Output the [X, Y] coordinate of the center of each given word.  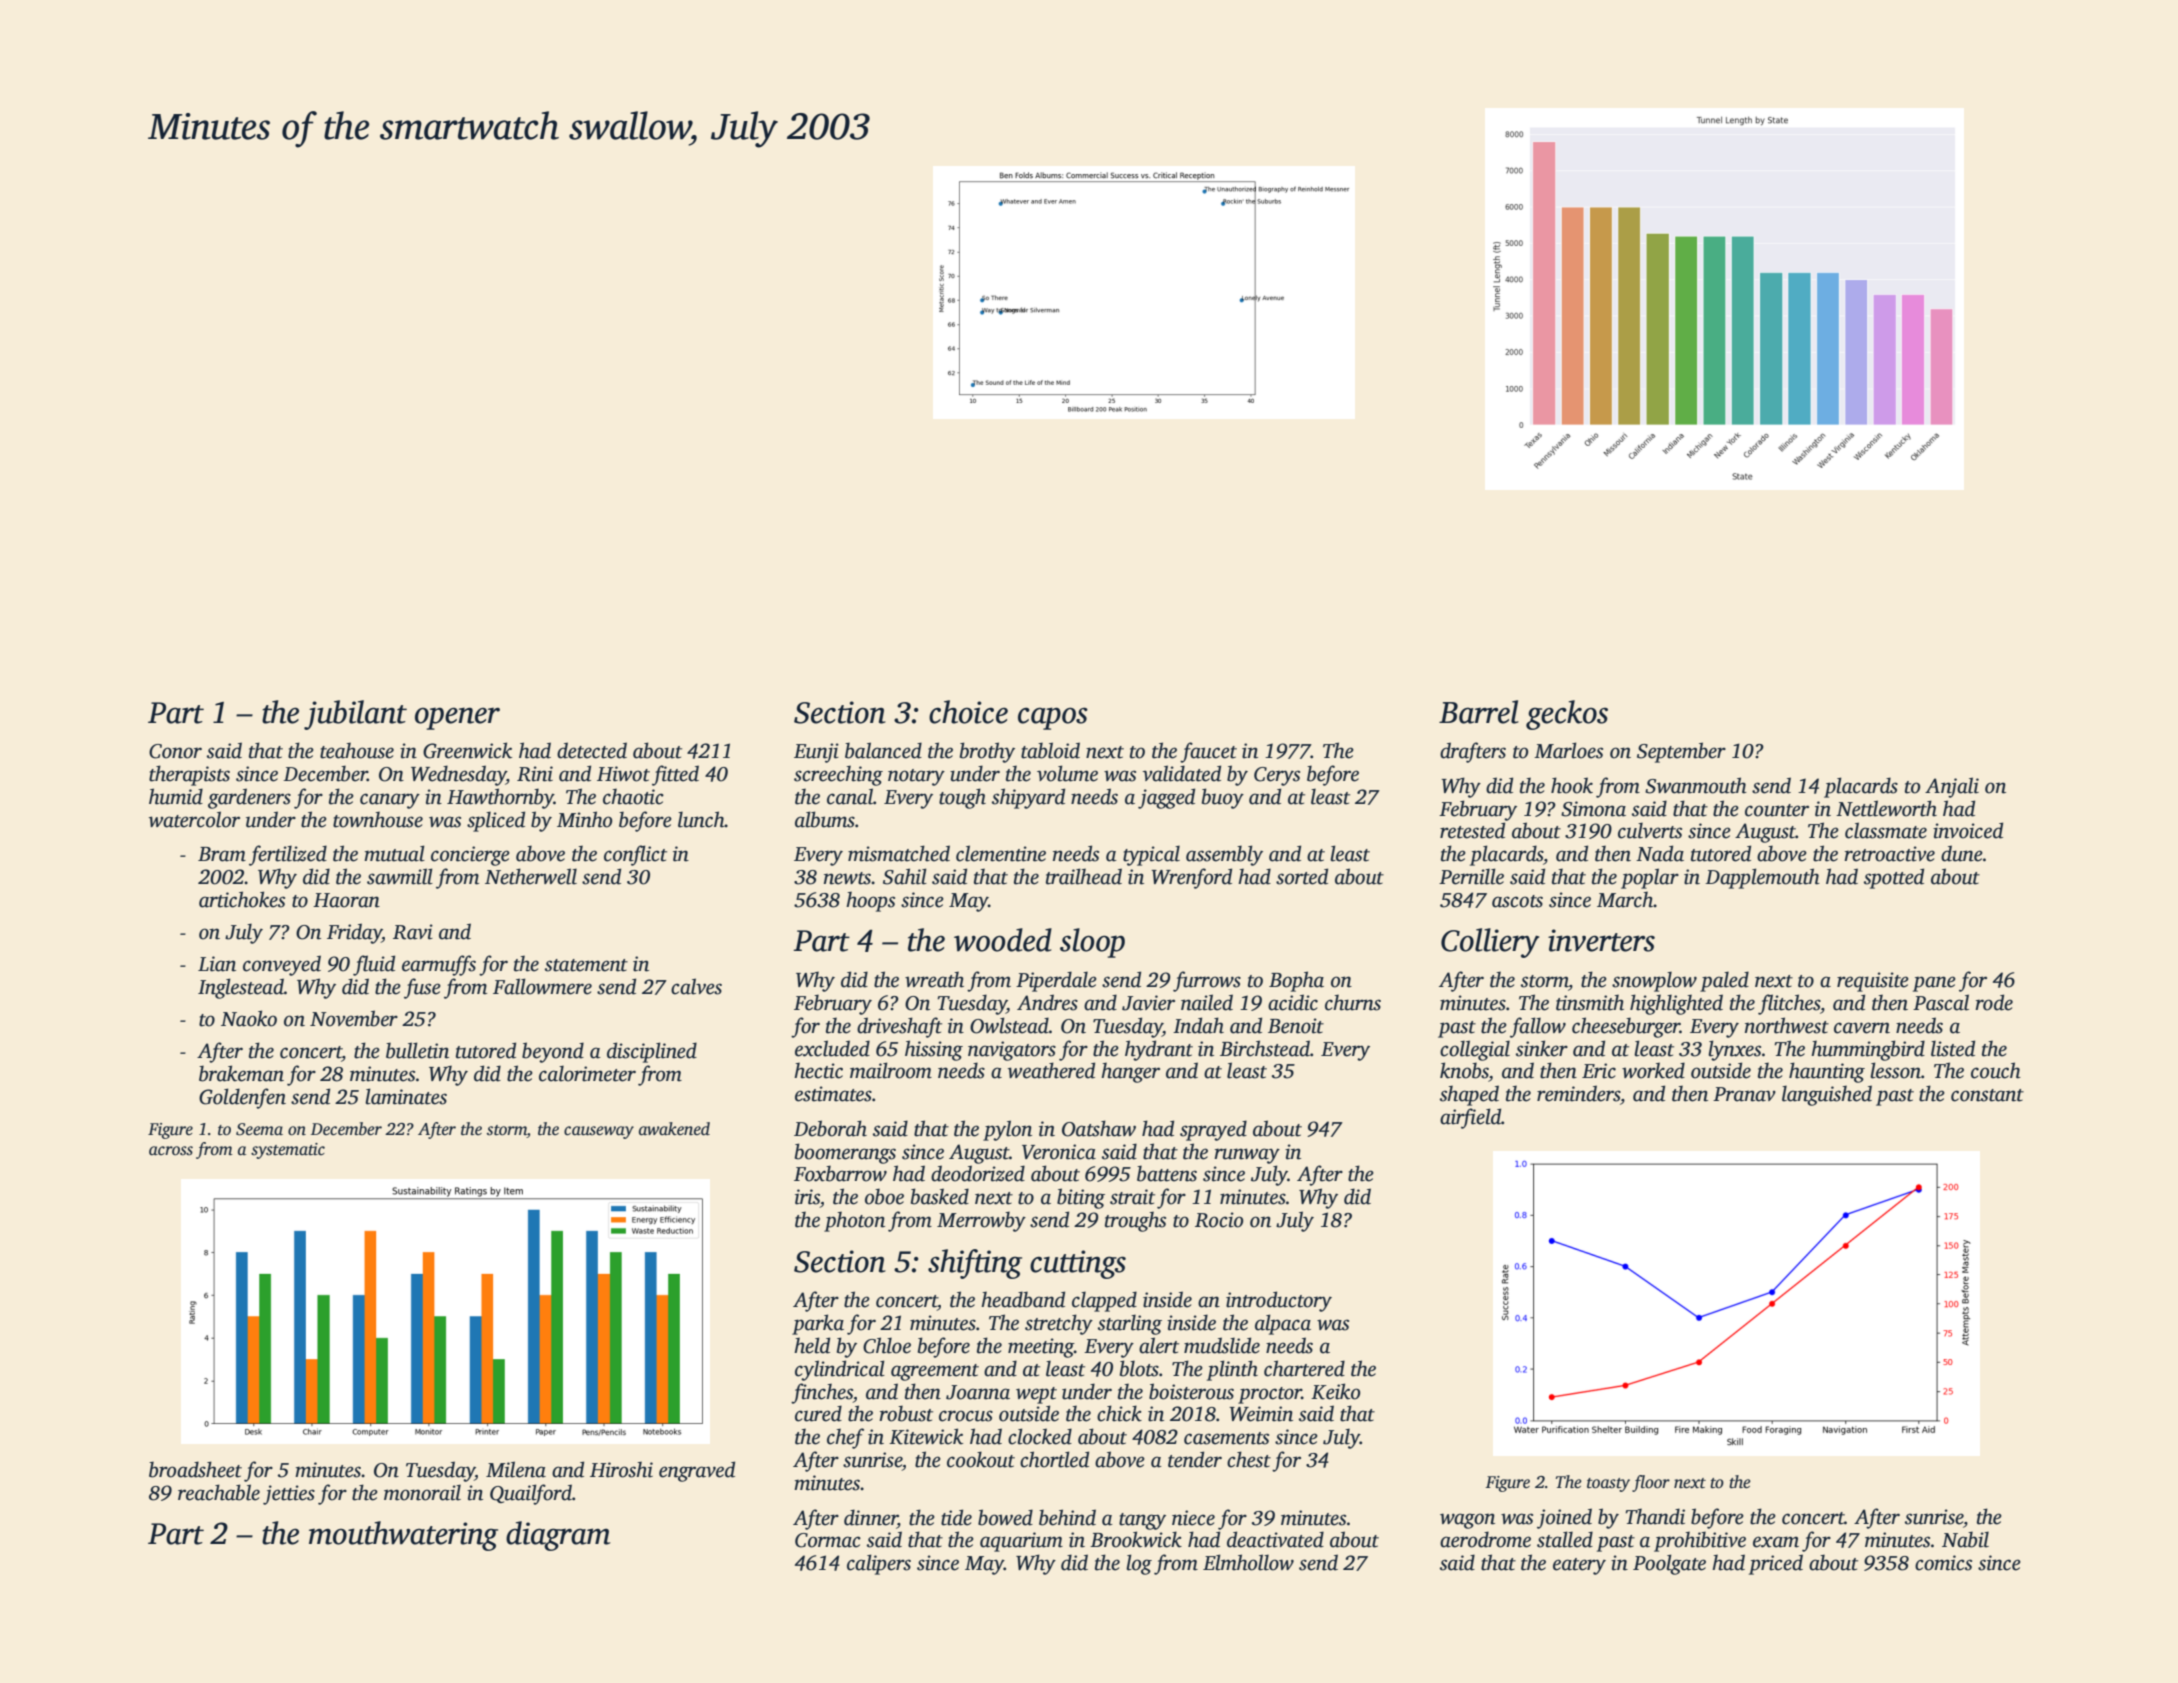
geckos [1567, 715]
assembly [1224, 855]
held [812, 1345]
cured [818, 1413]
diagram [558, 1536]
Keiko [1335, 1391]
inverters [1601, 940]
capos [1053, 718]
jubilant [355, 715]
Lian [217, 964]
